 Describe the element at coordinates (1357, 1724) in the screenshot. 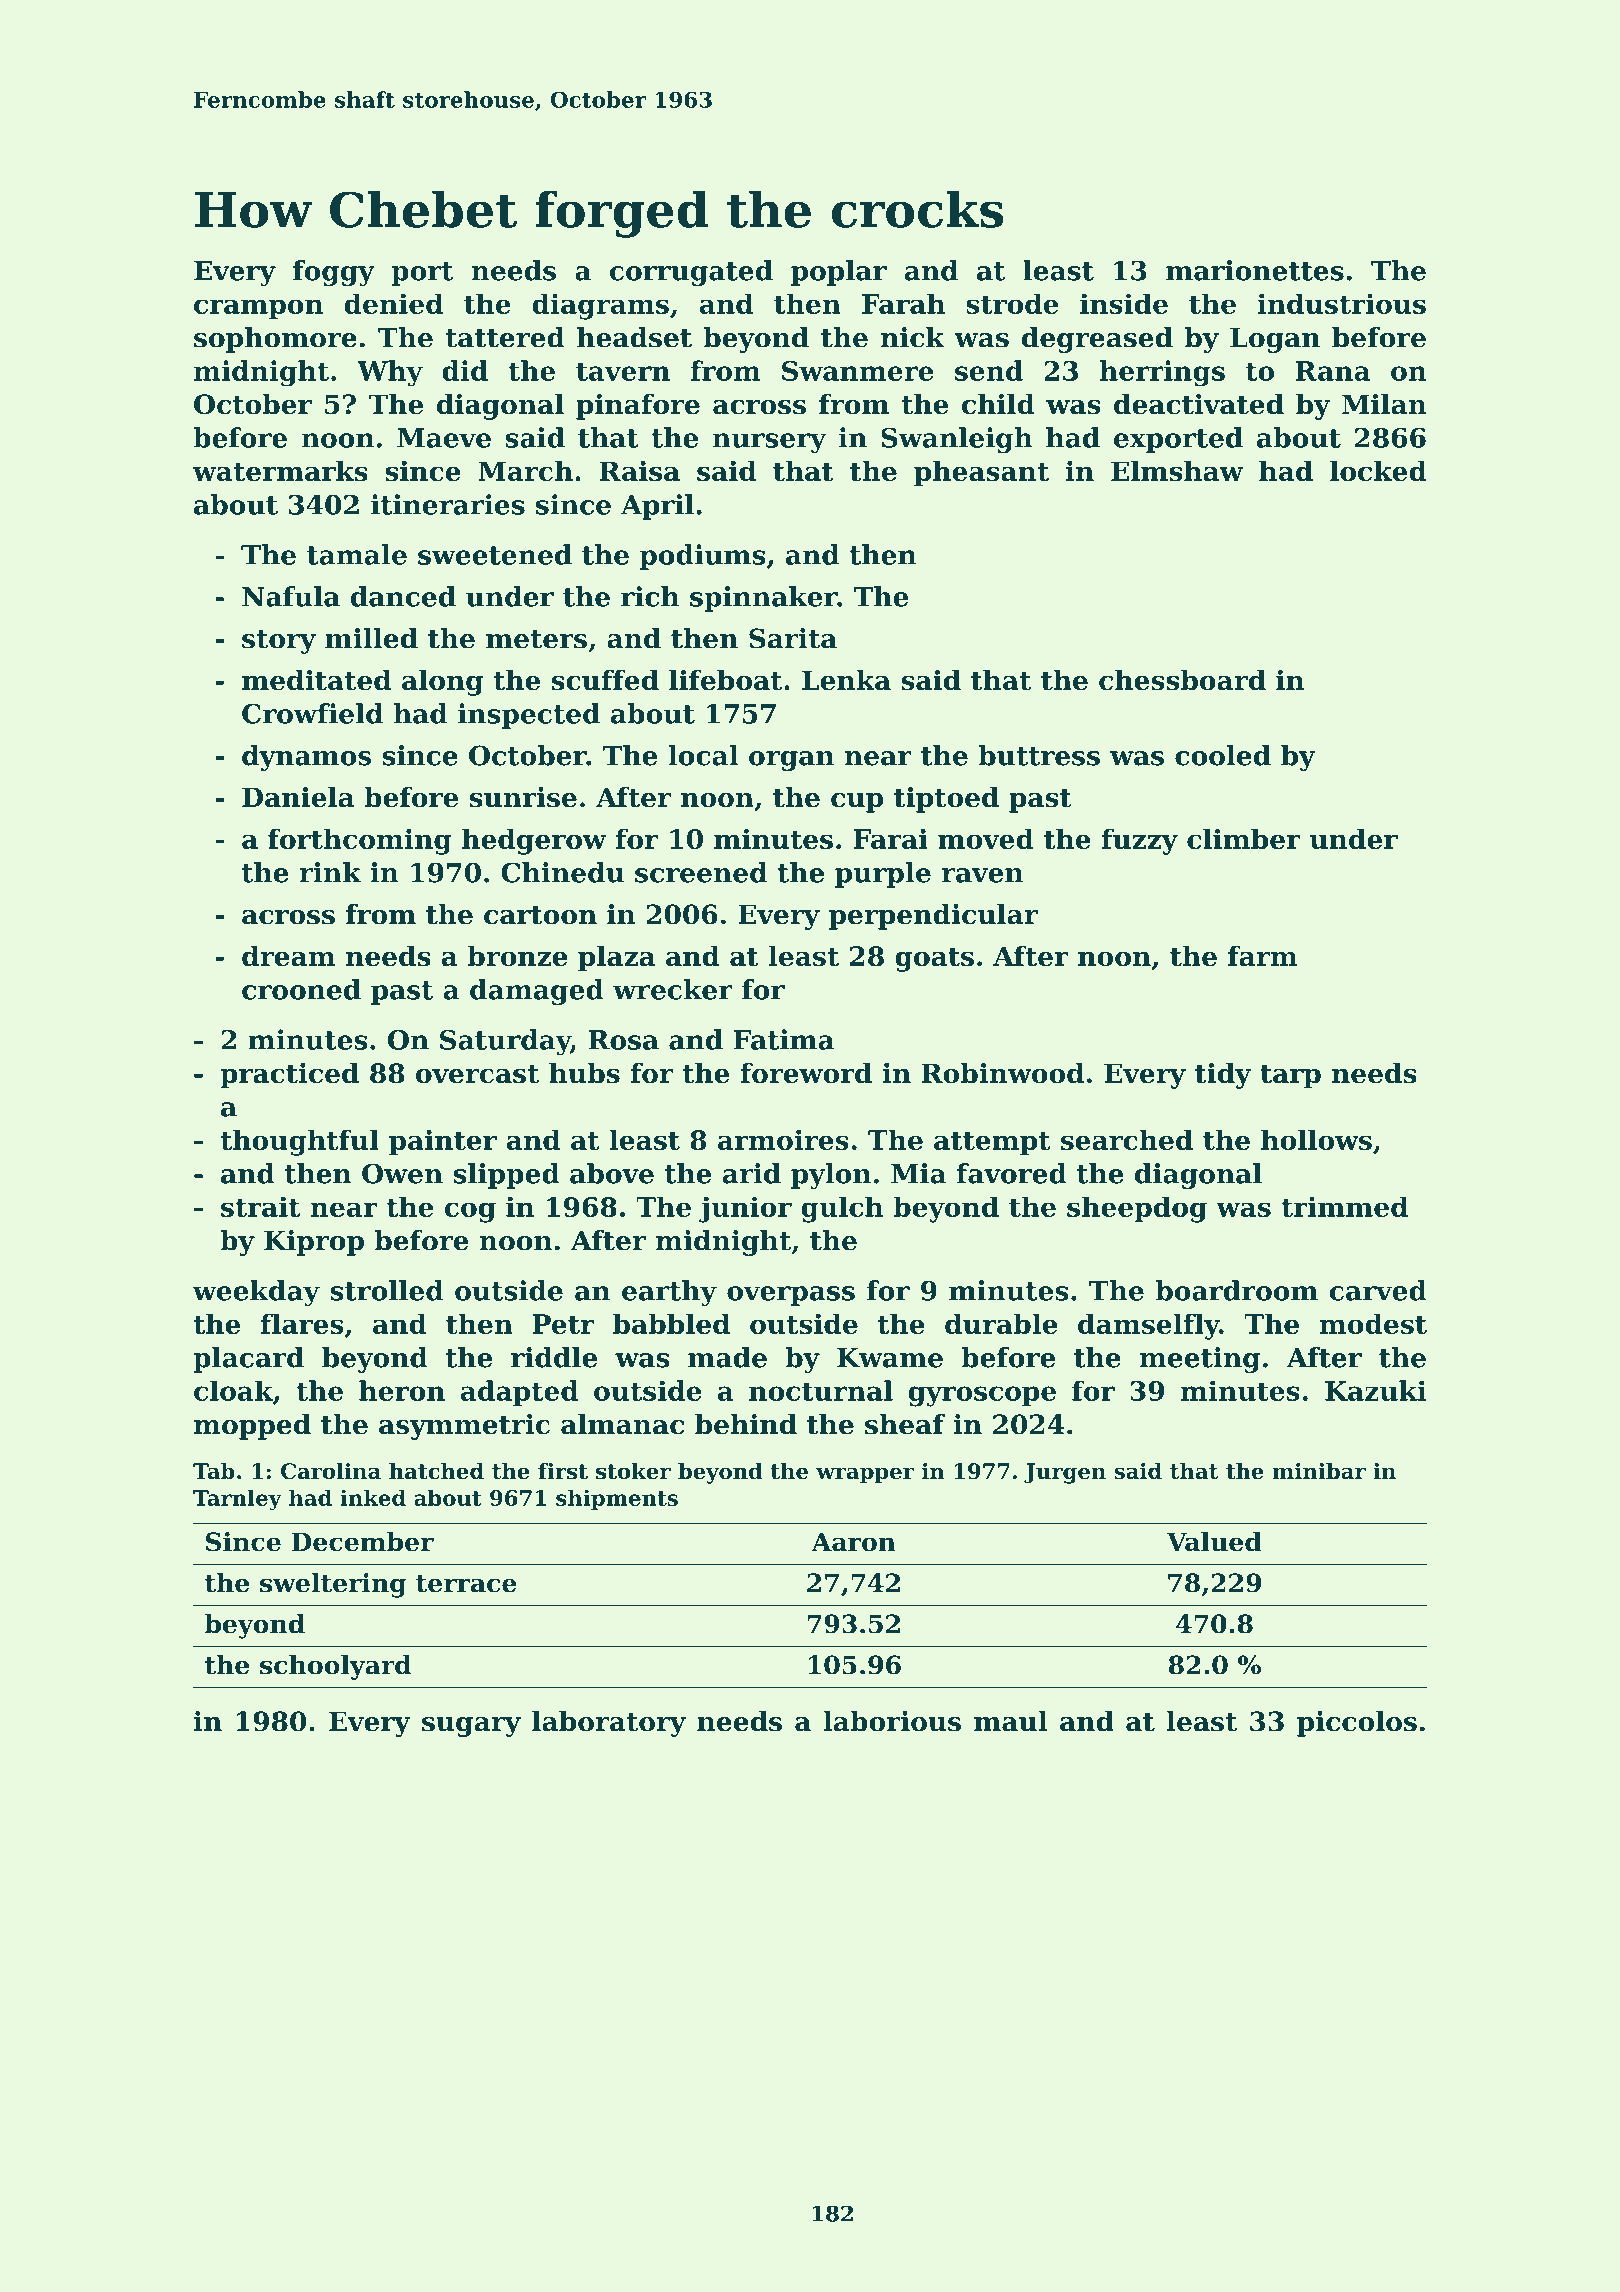

I see `piccolos` at that location.
